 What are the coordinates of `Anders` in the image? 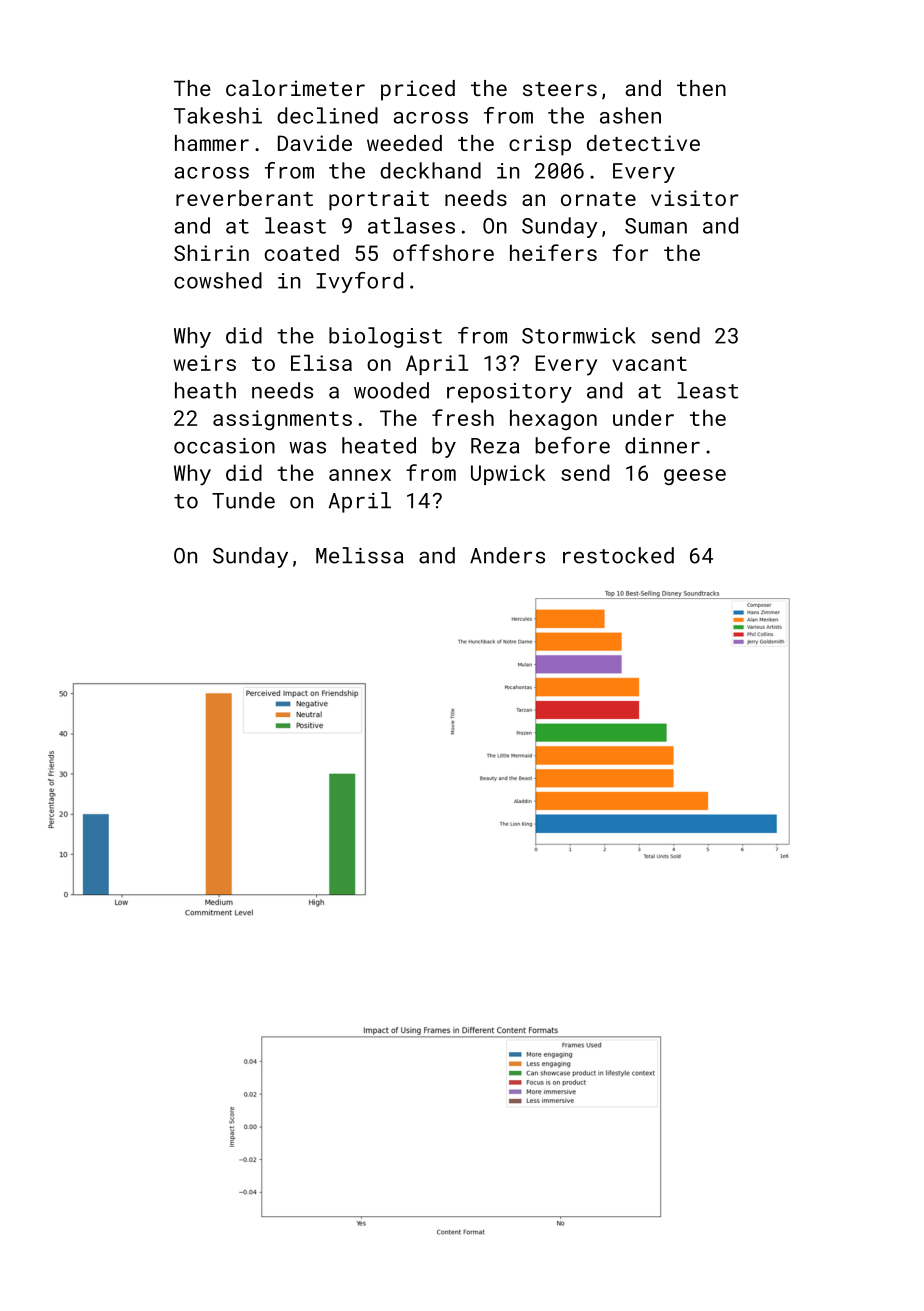 It's located at (507, 555).
